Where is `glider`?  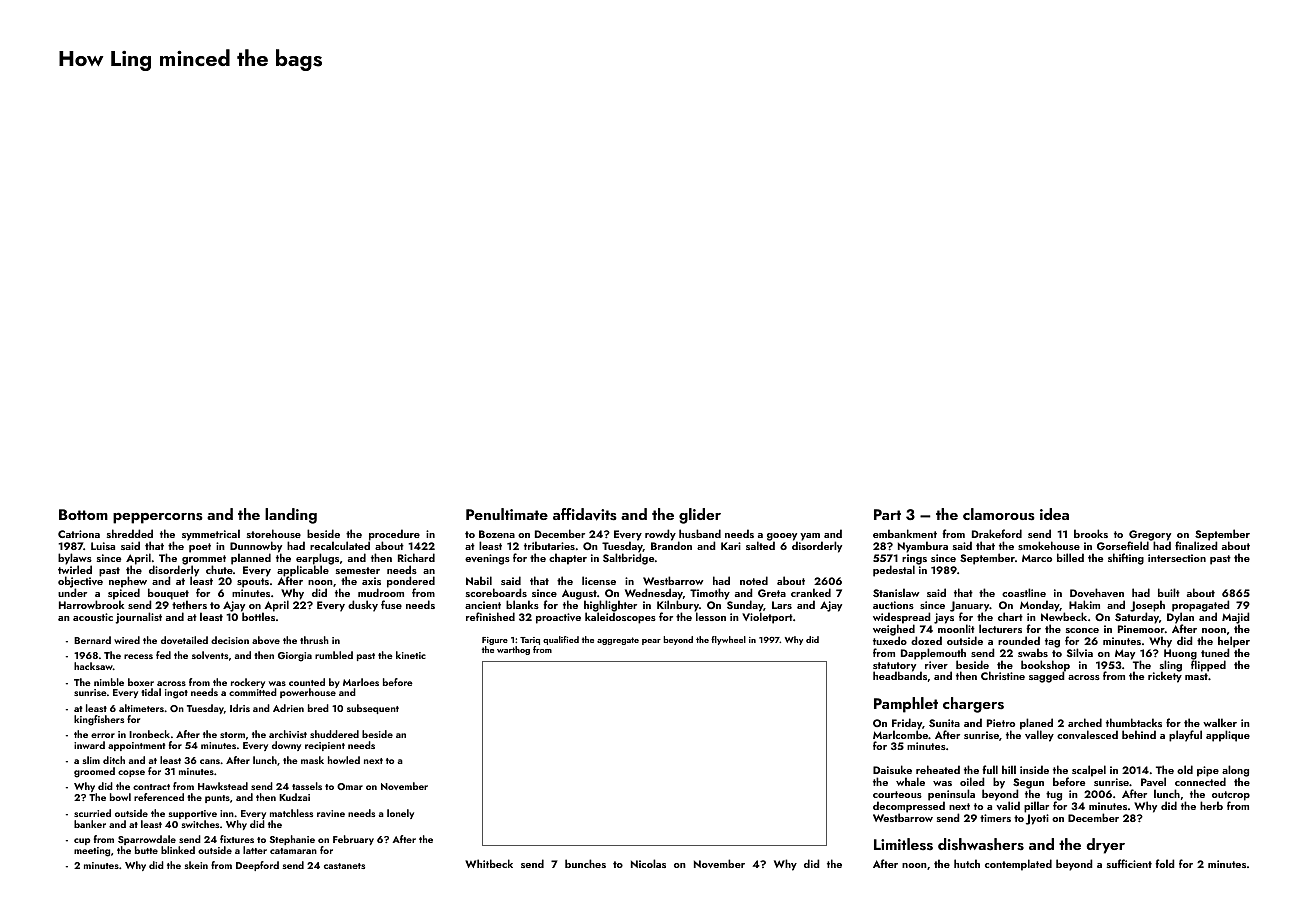
glider is located at coordinates (700, 516).
